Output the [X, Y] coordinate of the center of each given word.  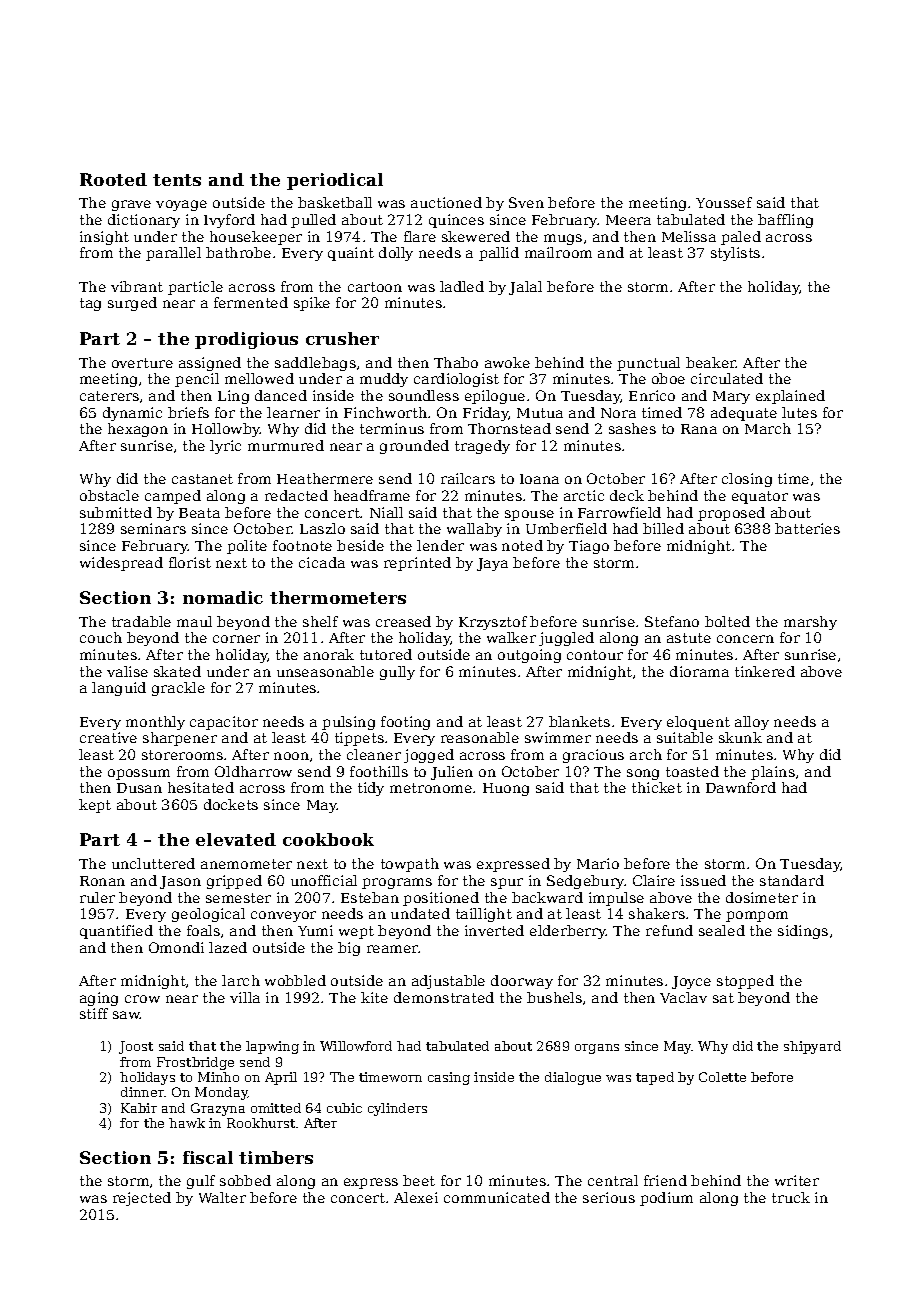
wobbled [295, 980]
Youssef [724, 202]
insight [104, 238]
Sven [526, 202]
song [643, 774]
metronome [431, 788]
